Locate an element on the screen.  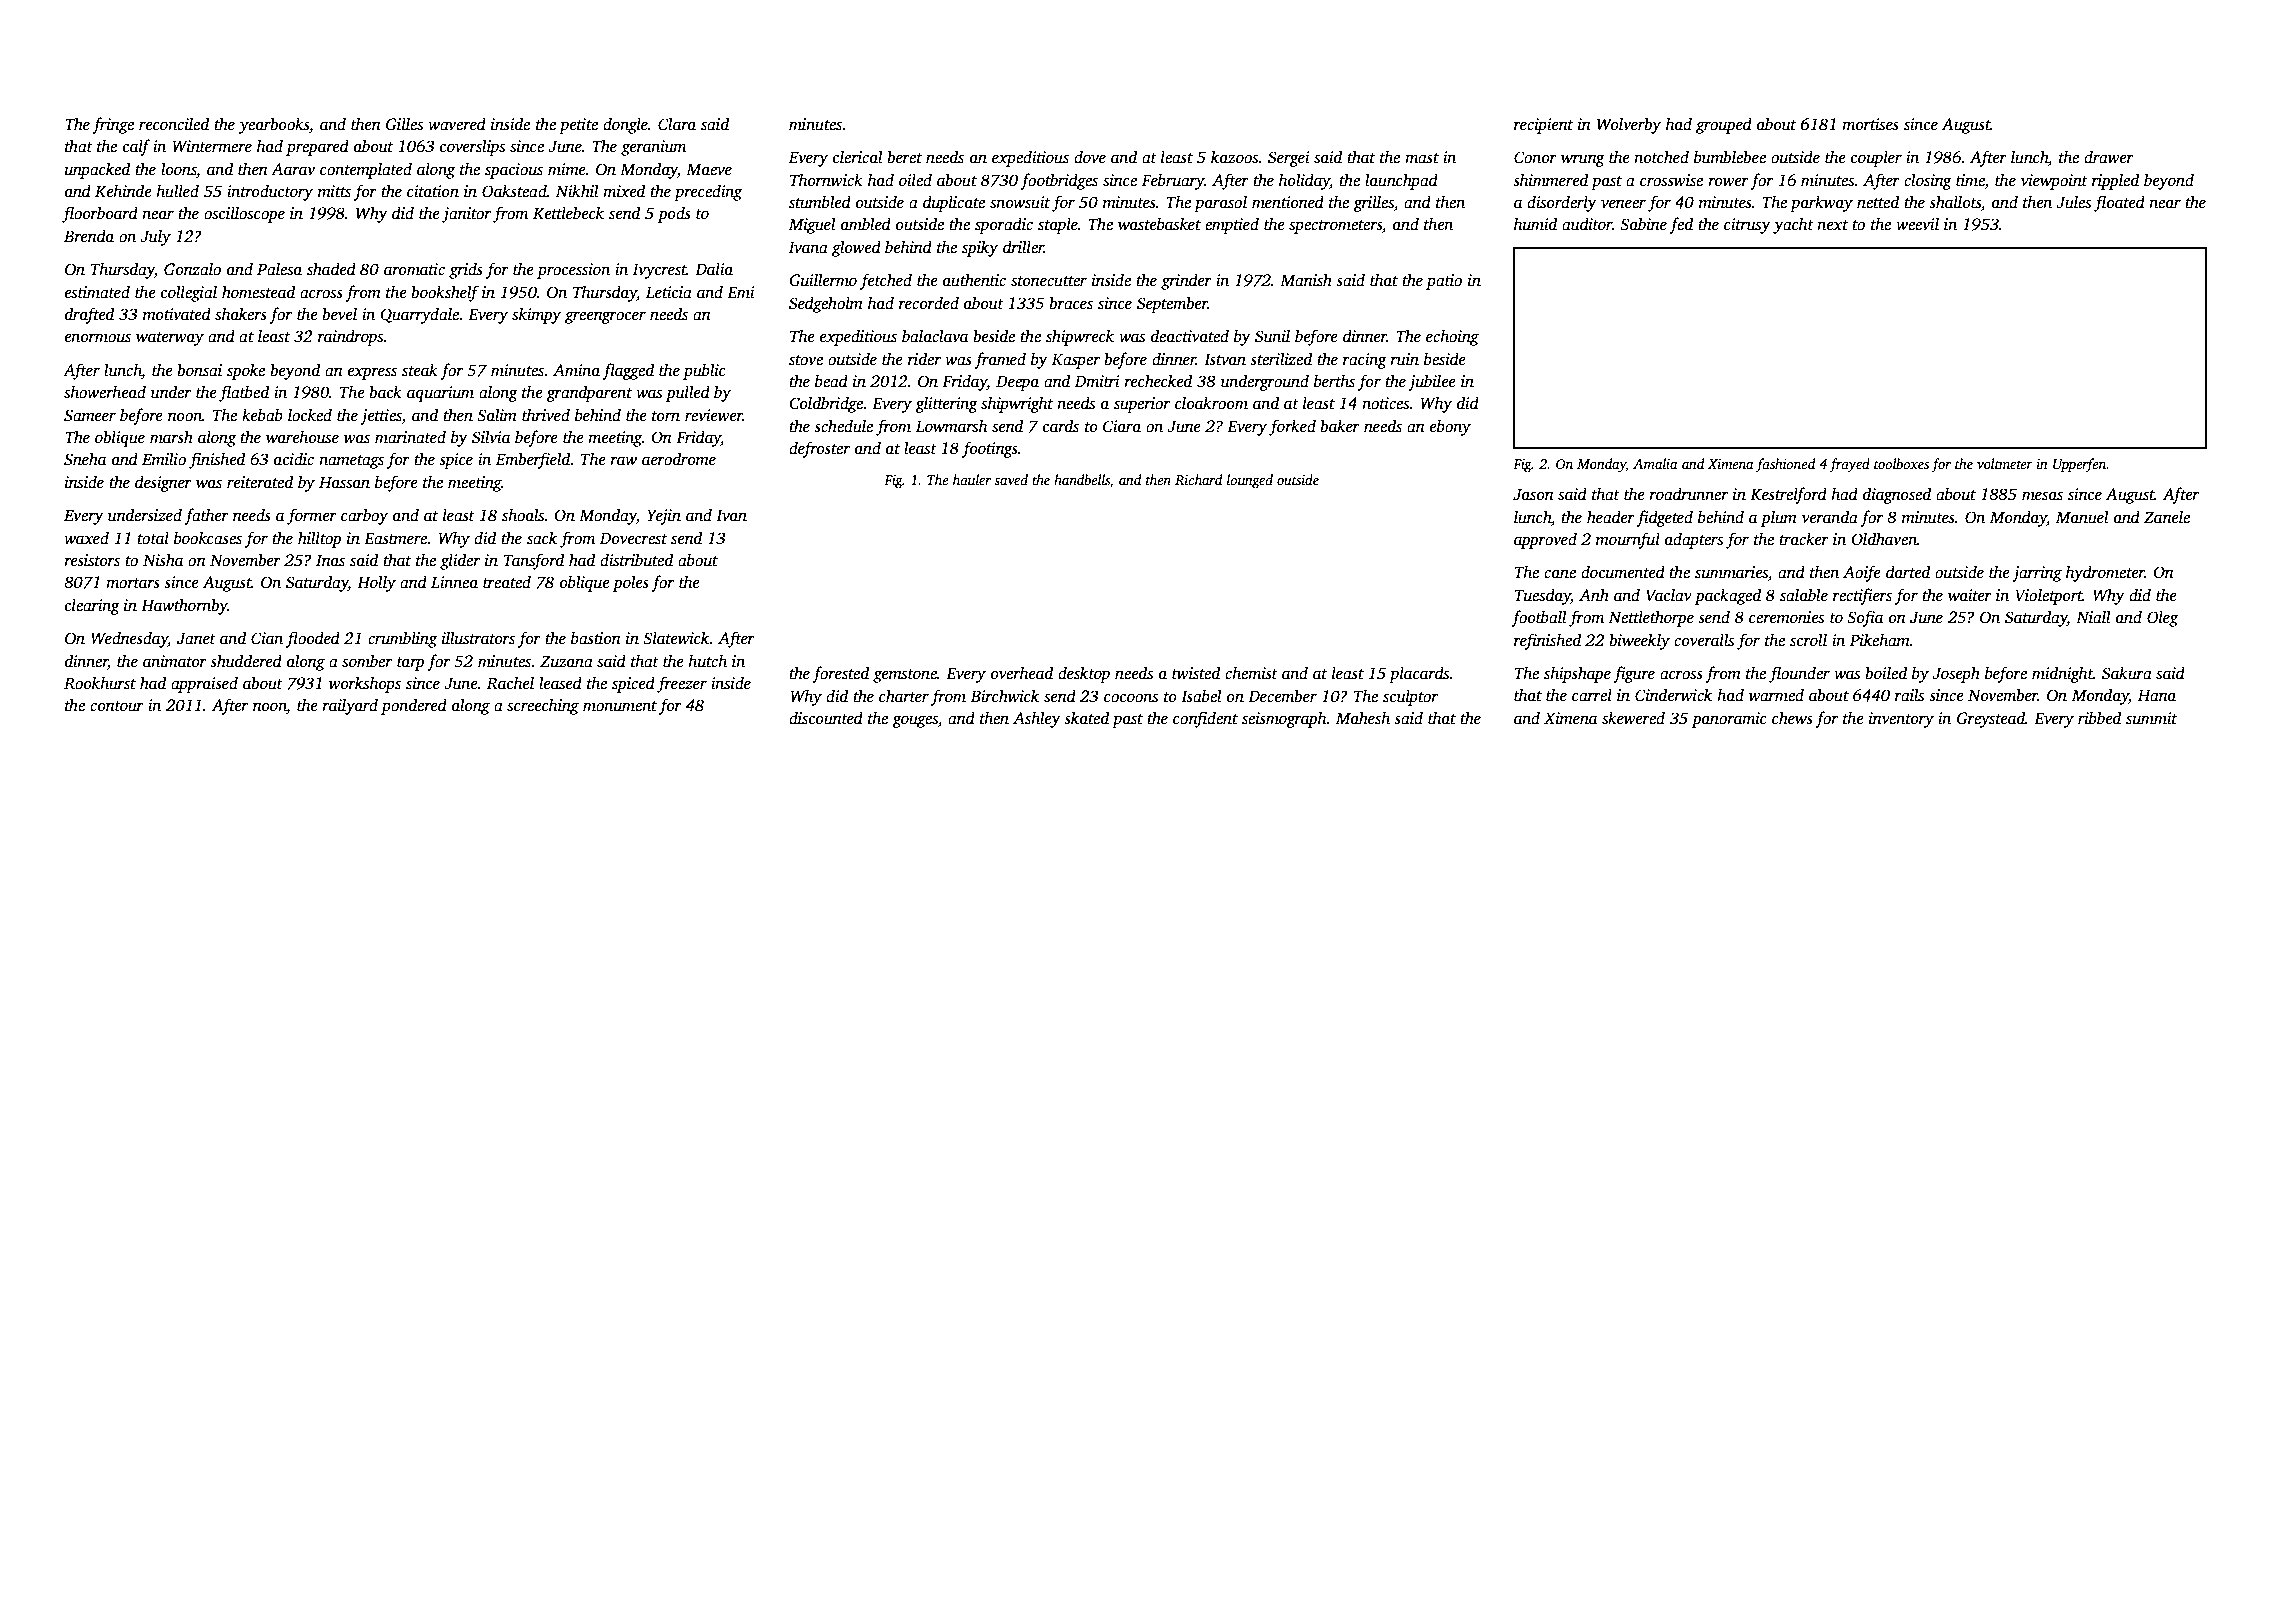
Gilles is located at coordinates (404, 124).
